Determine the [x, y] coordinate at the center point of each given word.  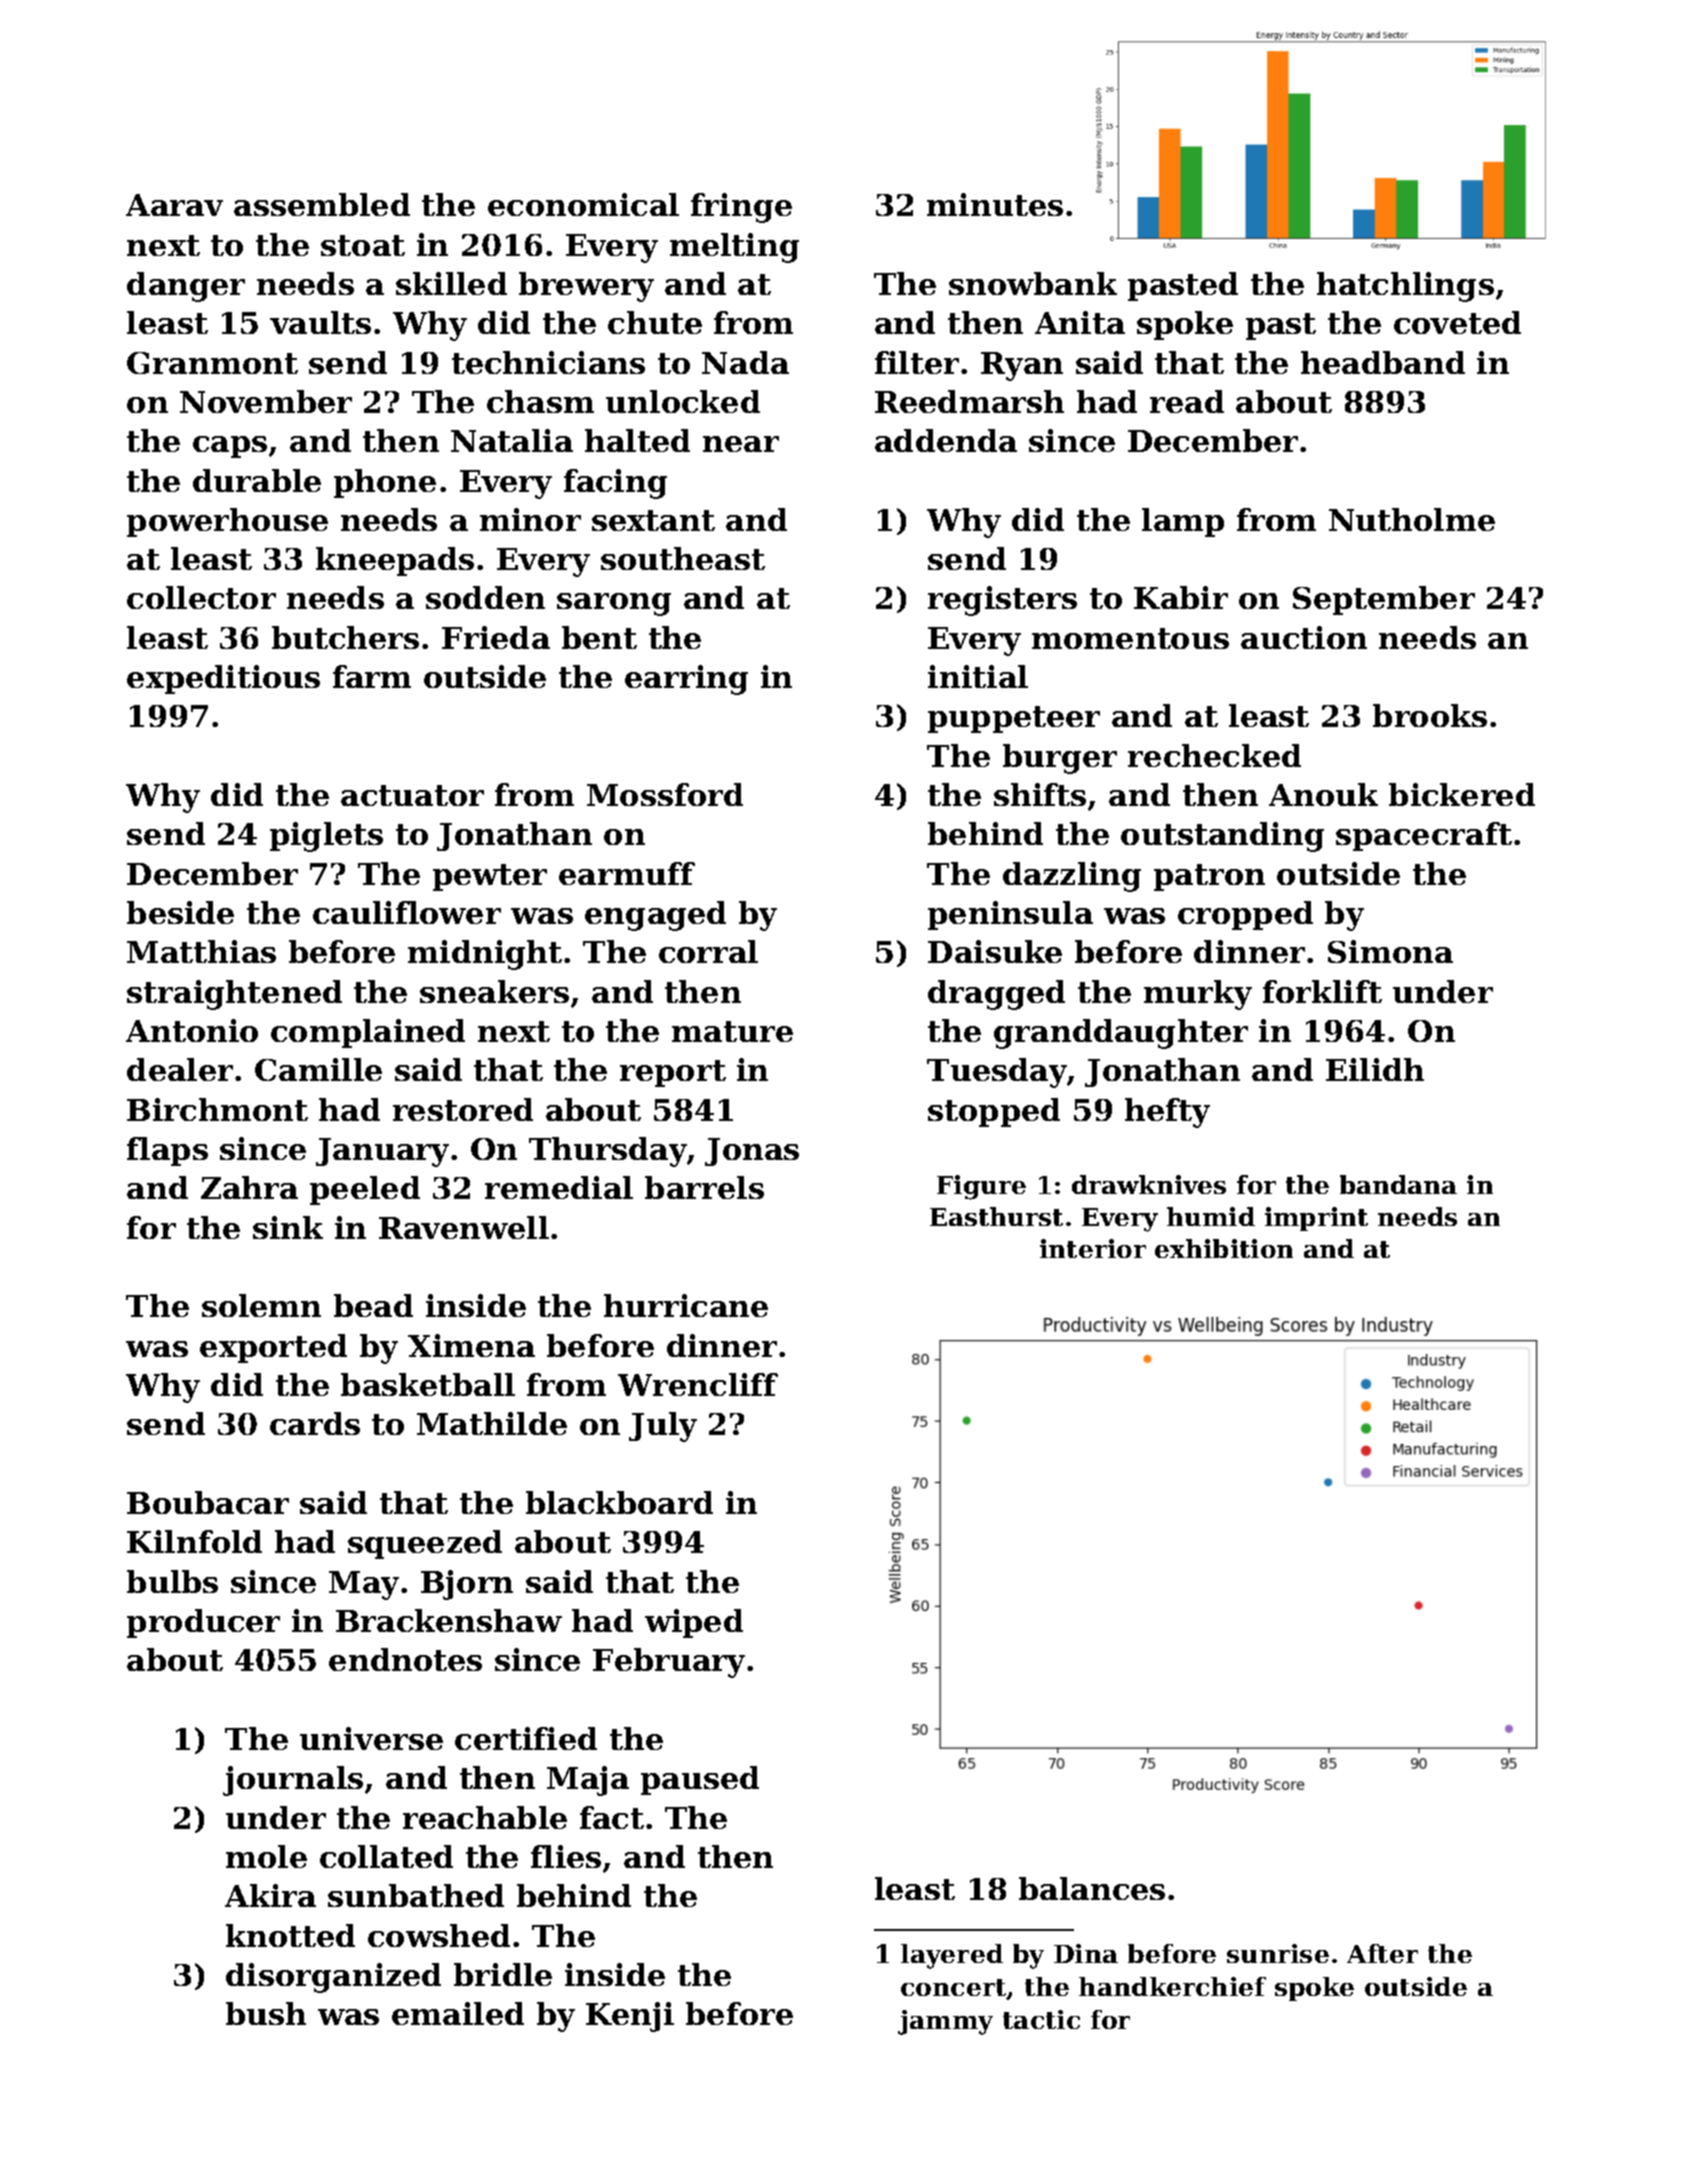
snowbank [1033, 283]
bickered [1462, 794]
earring [686, 680]
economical [583, 204]
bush [266, 2013]
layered [952, 1956]
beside [180, 912]
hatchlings [1405, 287]
